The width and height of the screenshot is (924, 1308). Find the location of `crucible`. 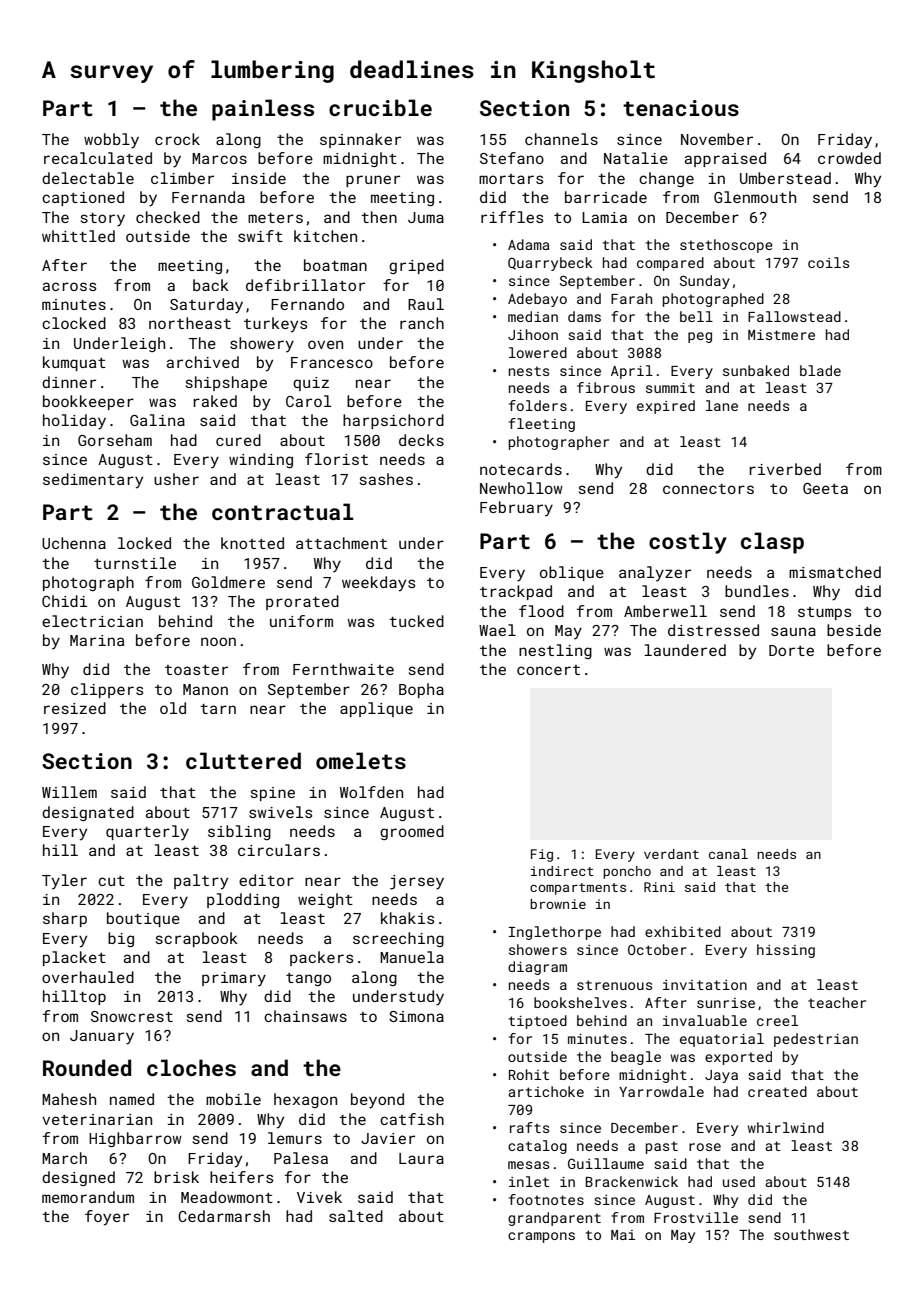

crucible is located at coordinates (380, 107).
